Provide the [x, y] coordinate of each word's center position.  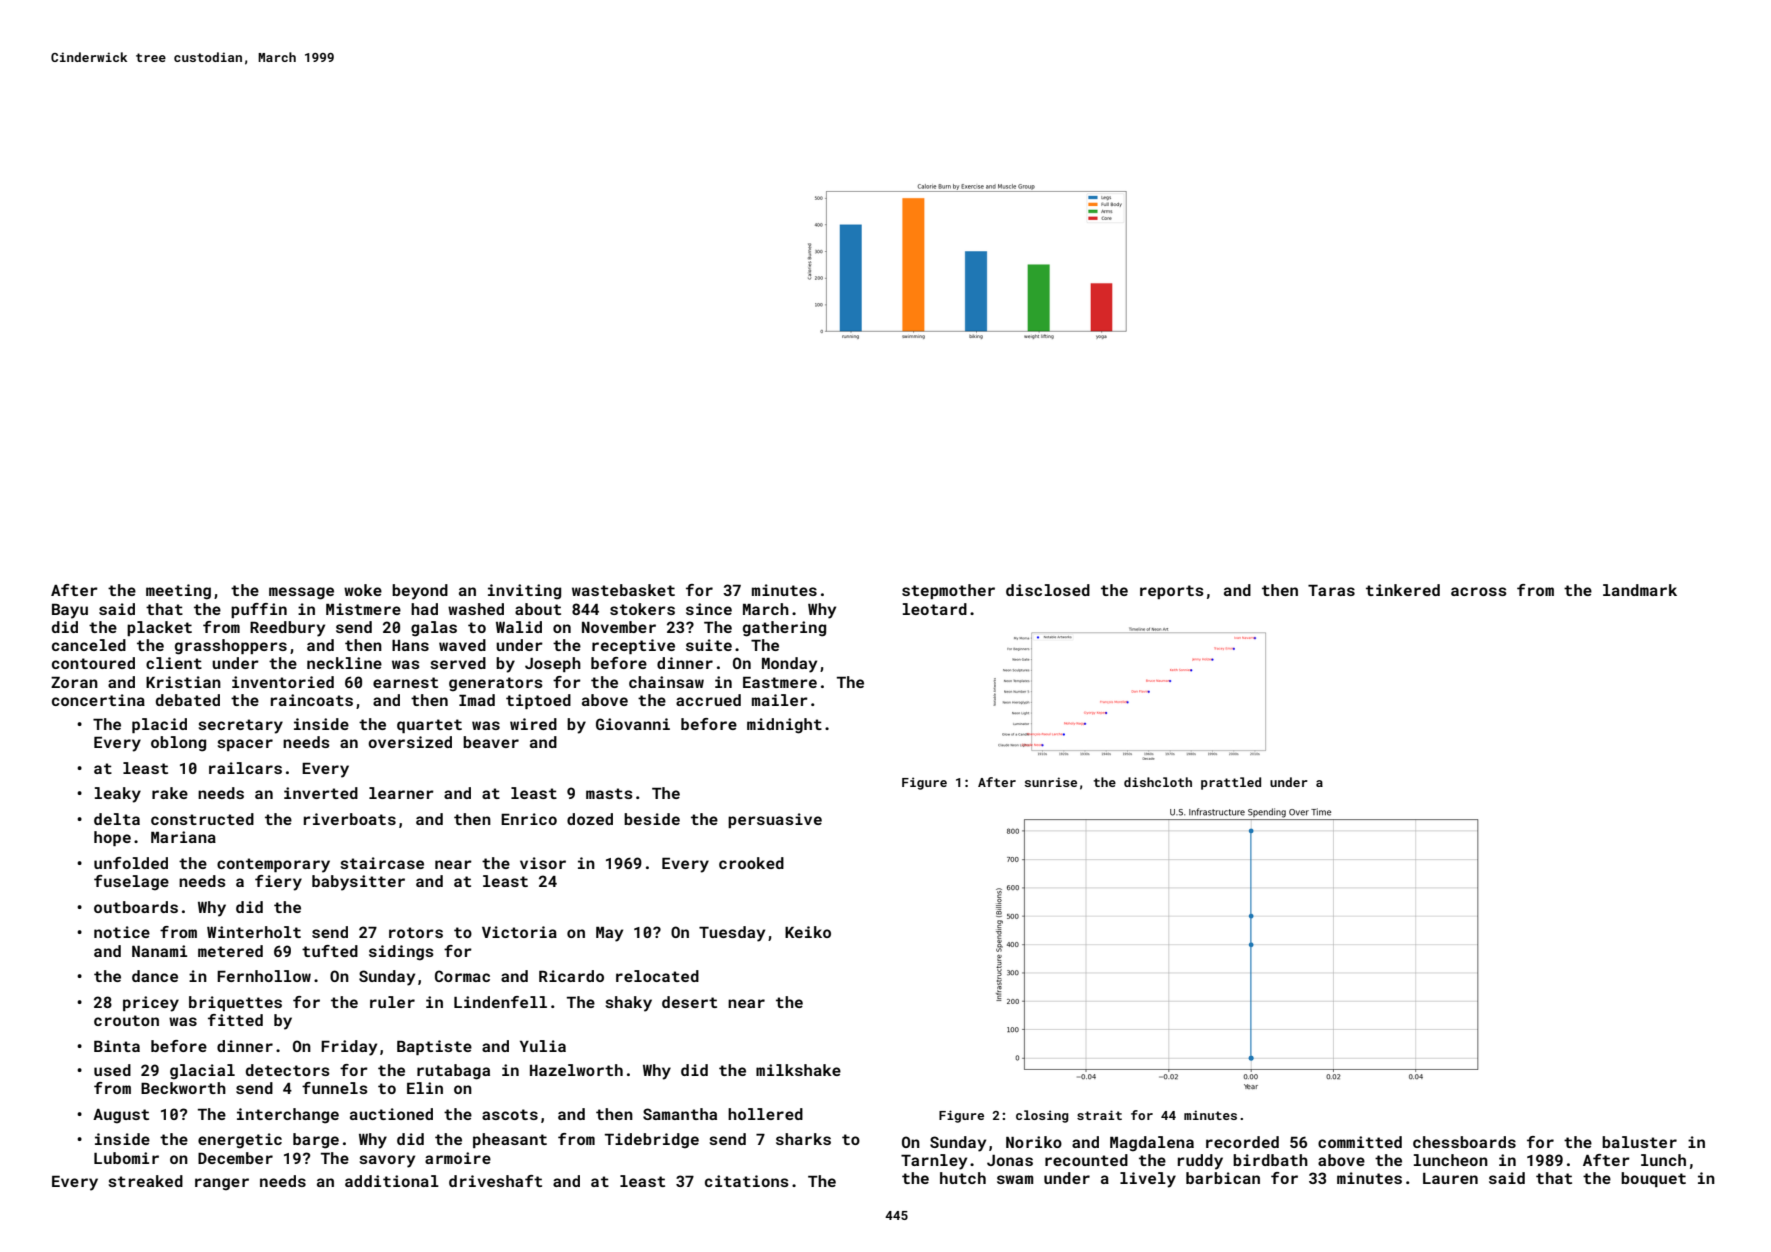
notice [122, 932]
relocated [657, 976]
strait [1099, 1115]
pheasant [510, 1140]
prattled [1231, 783]
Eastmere [780, 682]
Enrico [529, 819]
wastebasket [623, 590]
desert [689, 1002]
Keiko [808, 932]
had [424, 609]
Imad [477, 700]
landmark [1640, 590]
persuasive [775, 820]
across [1479, 591]
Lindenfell [500, 1002]
